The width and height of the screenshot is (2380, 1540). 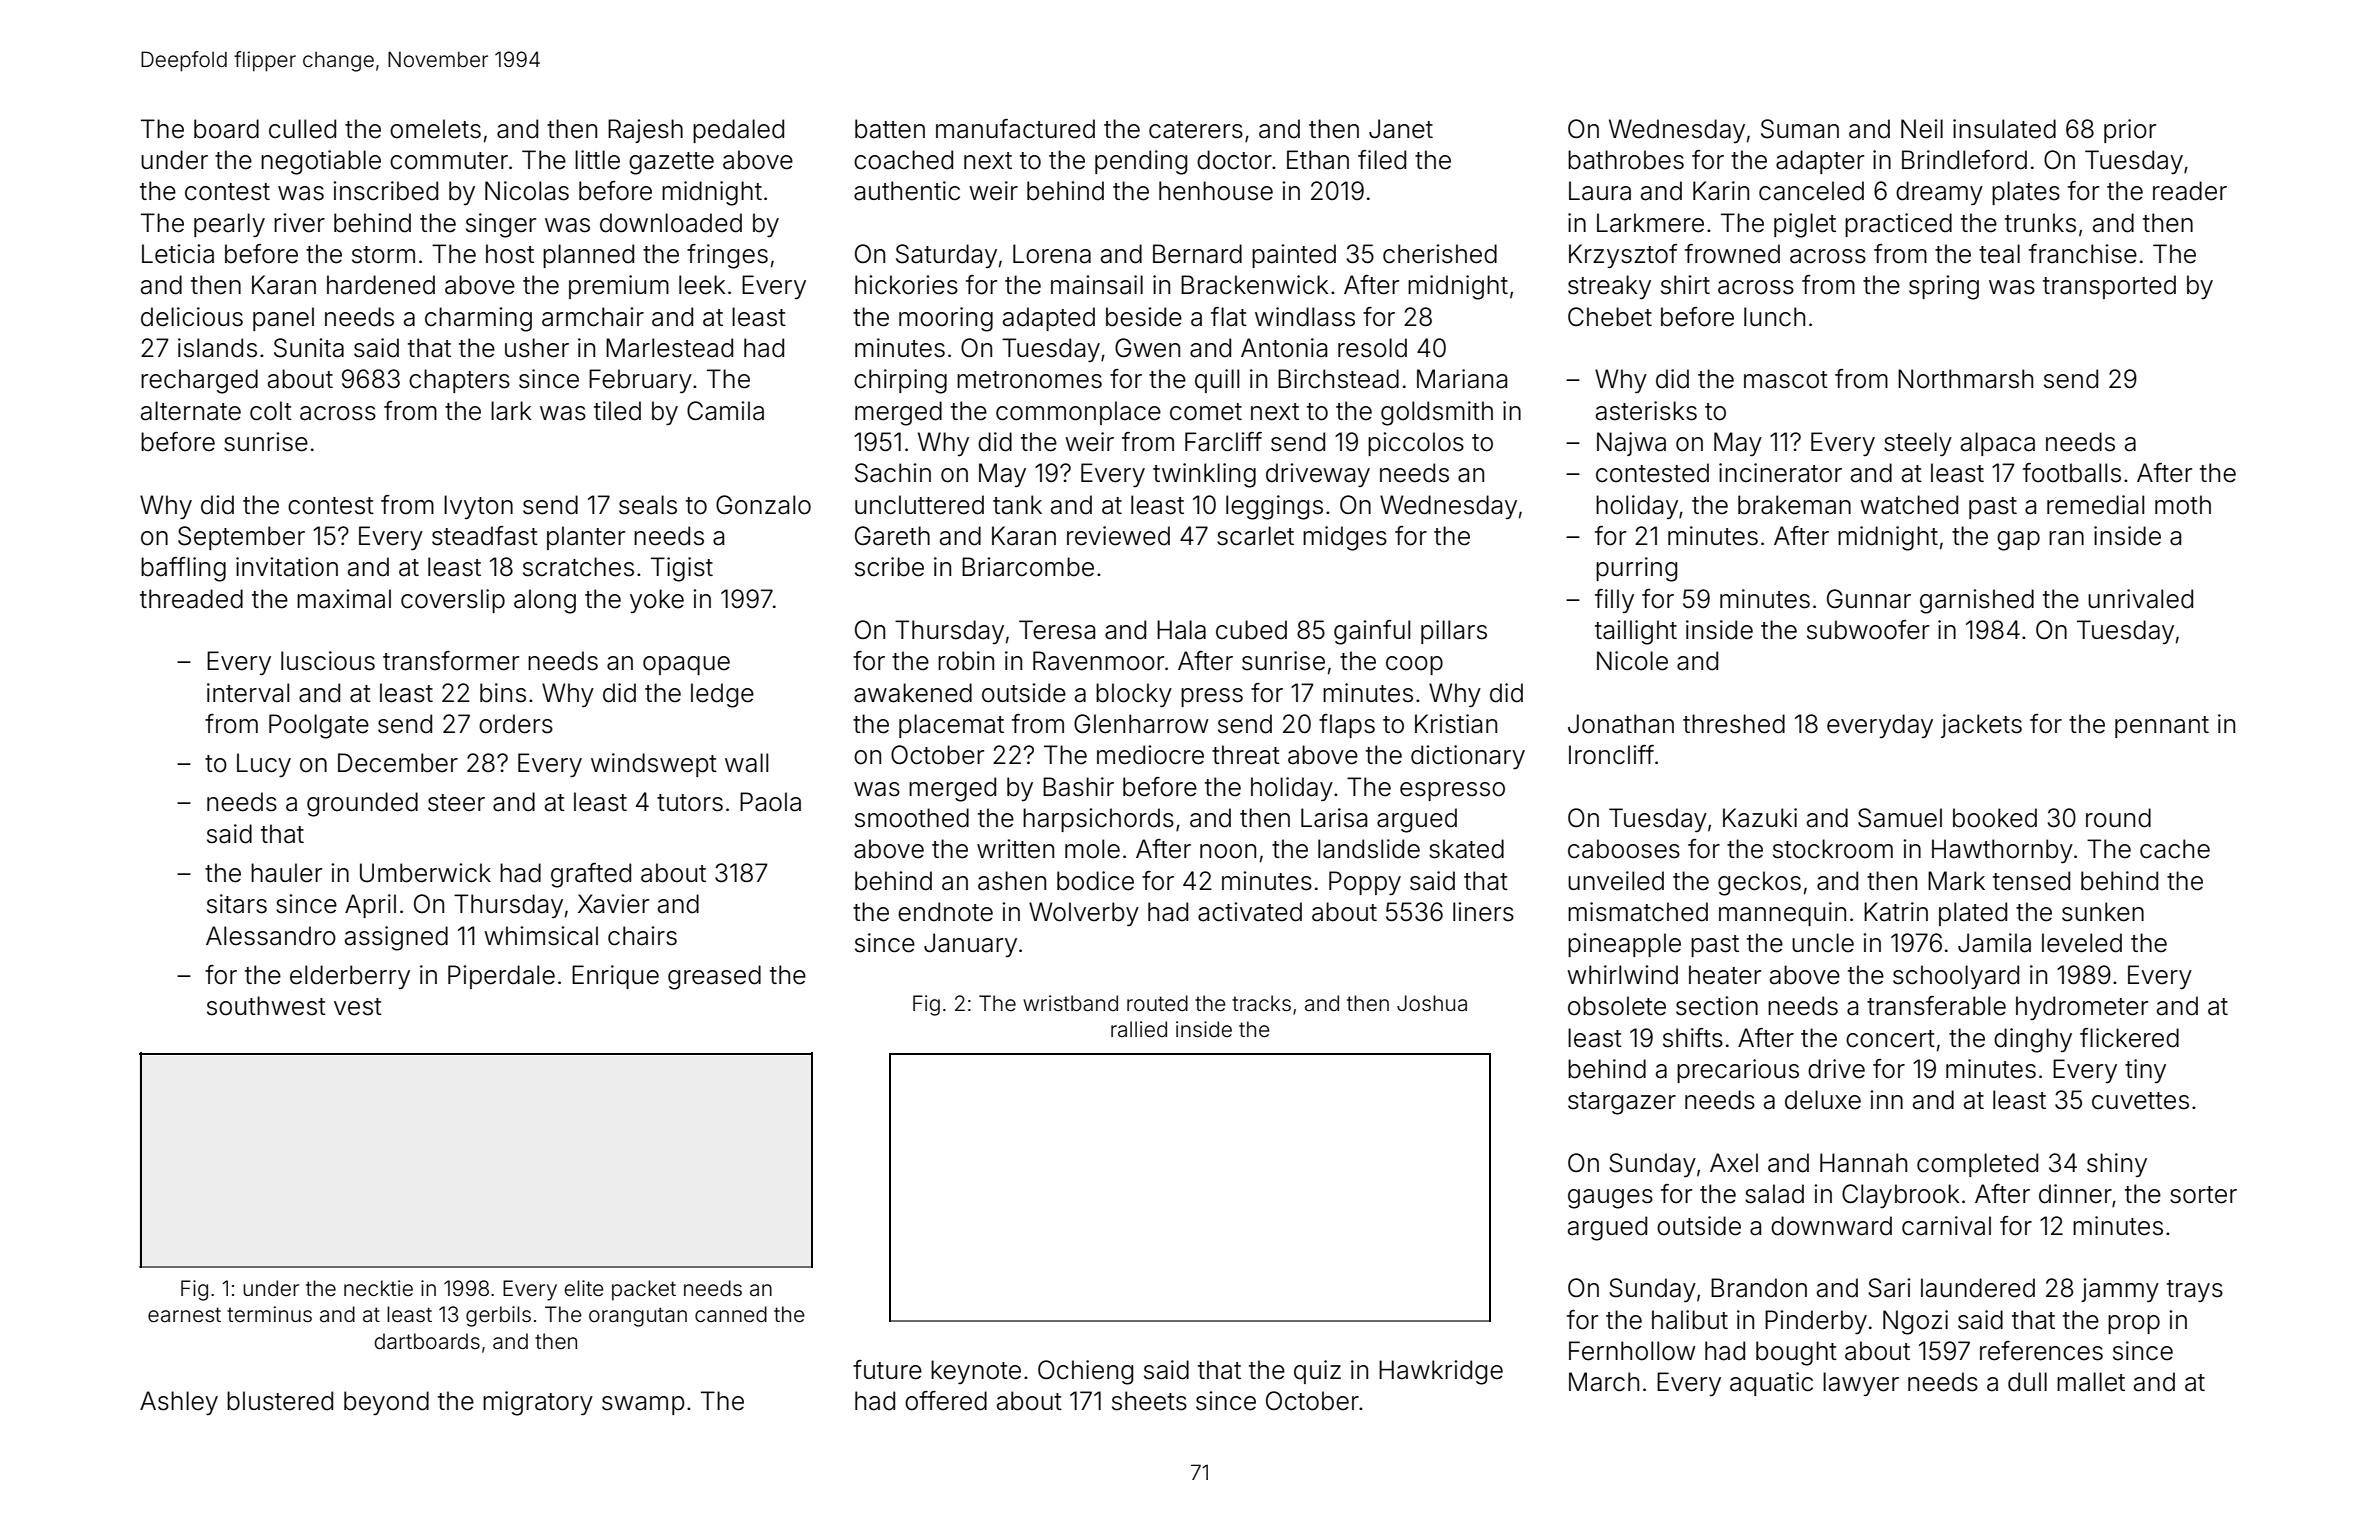 I want to click on prior, so click(x=2130, y=131).
